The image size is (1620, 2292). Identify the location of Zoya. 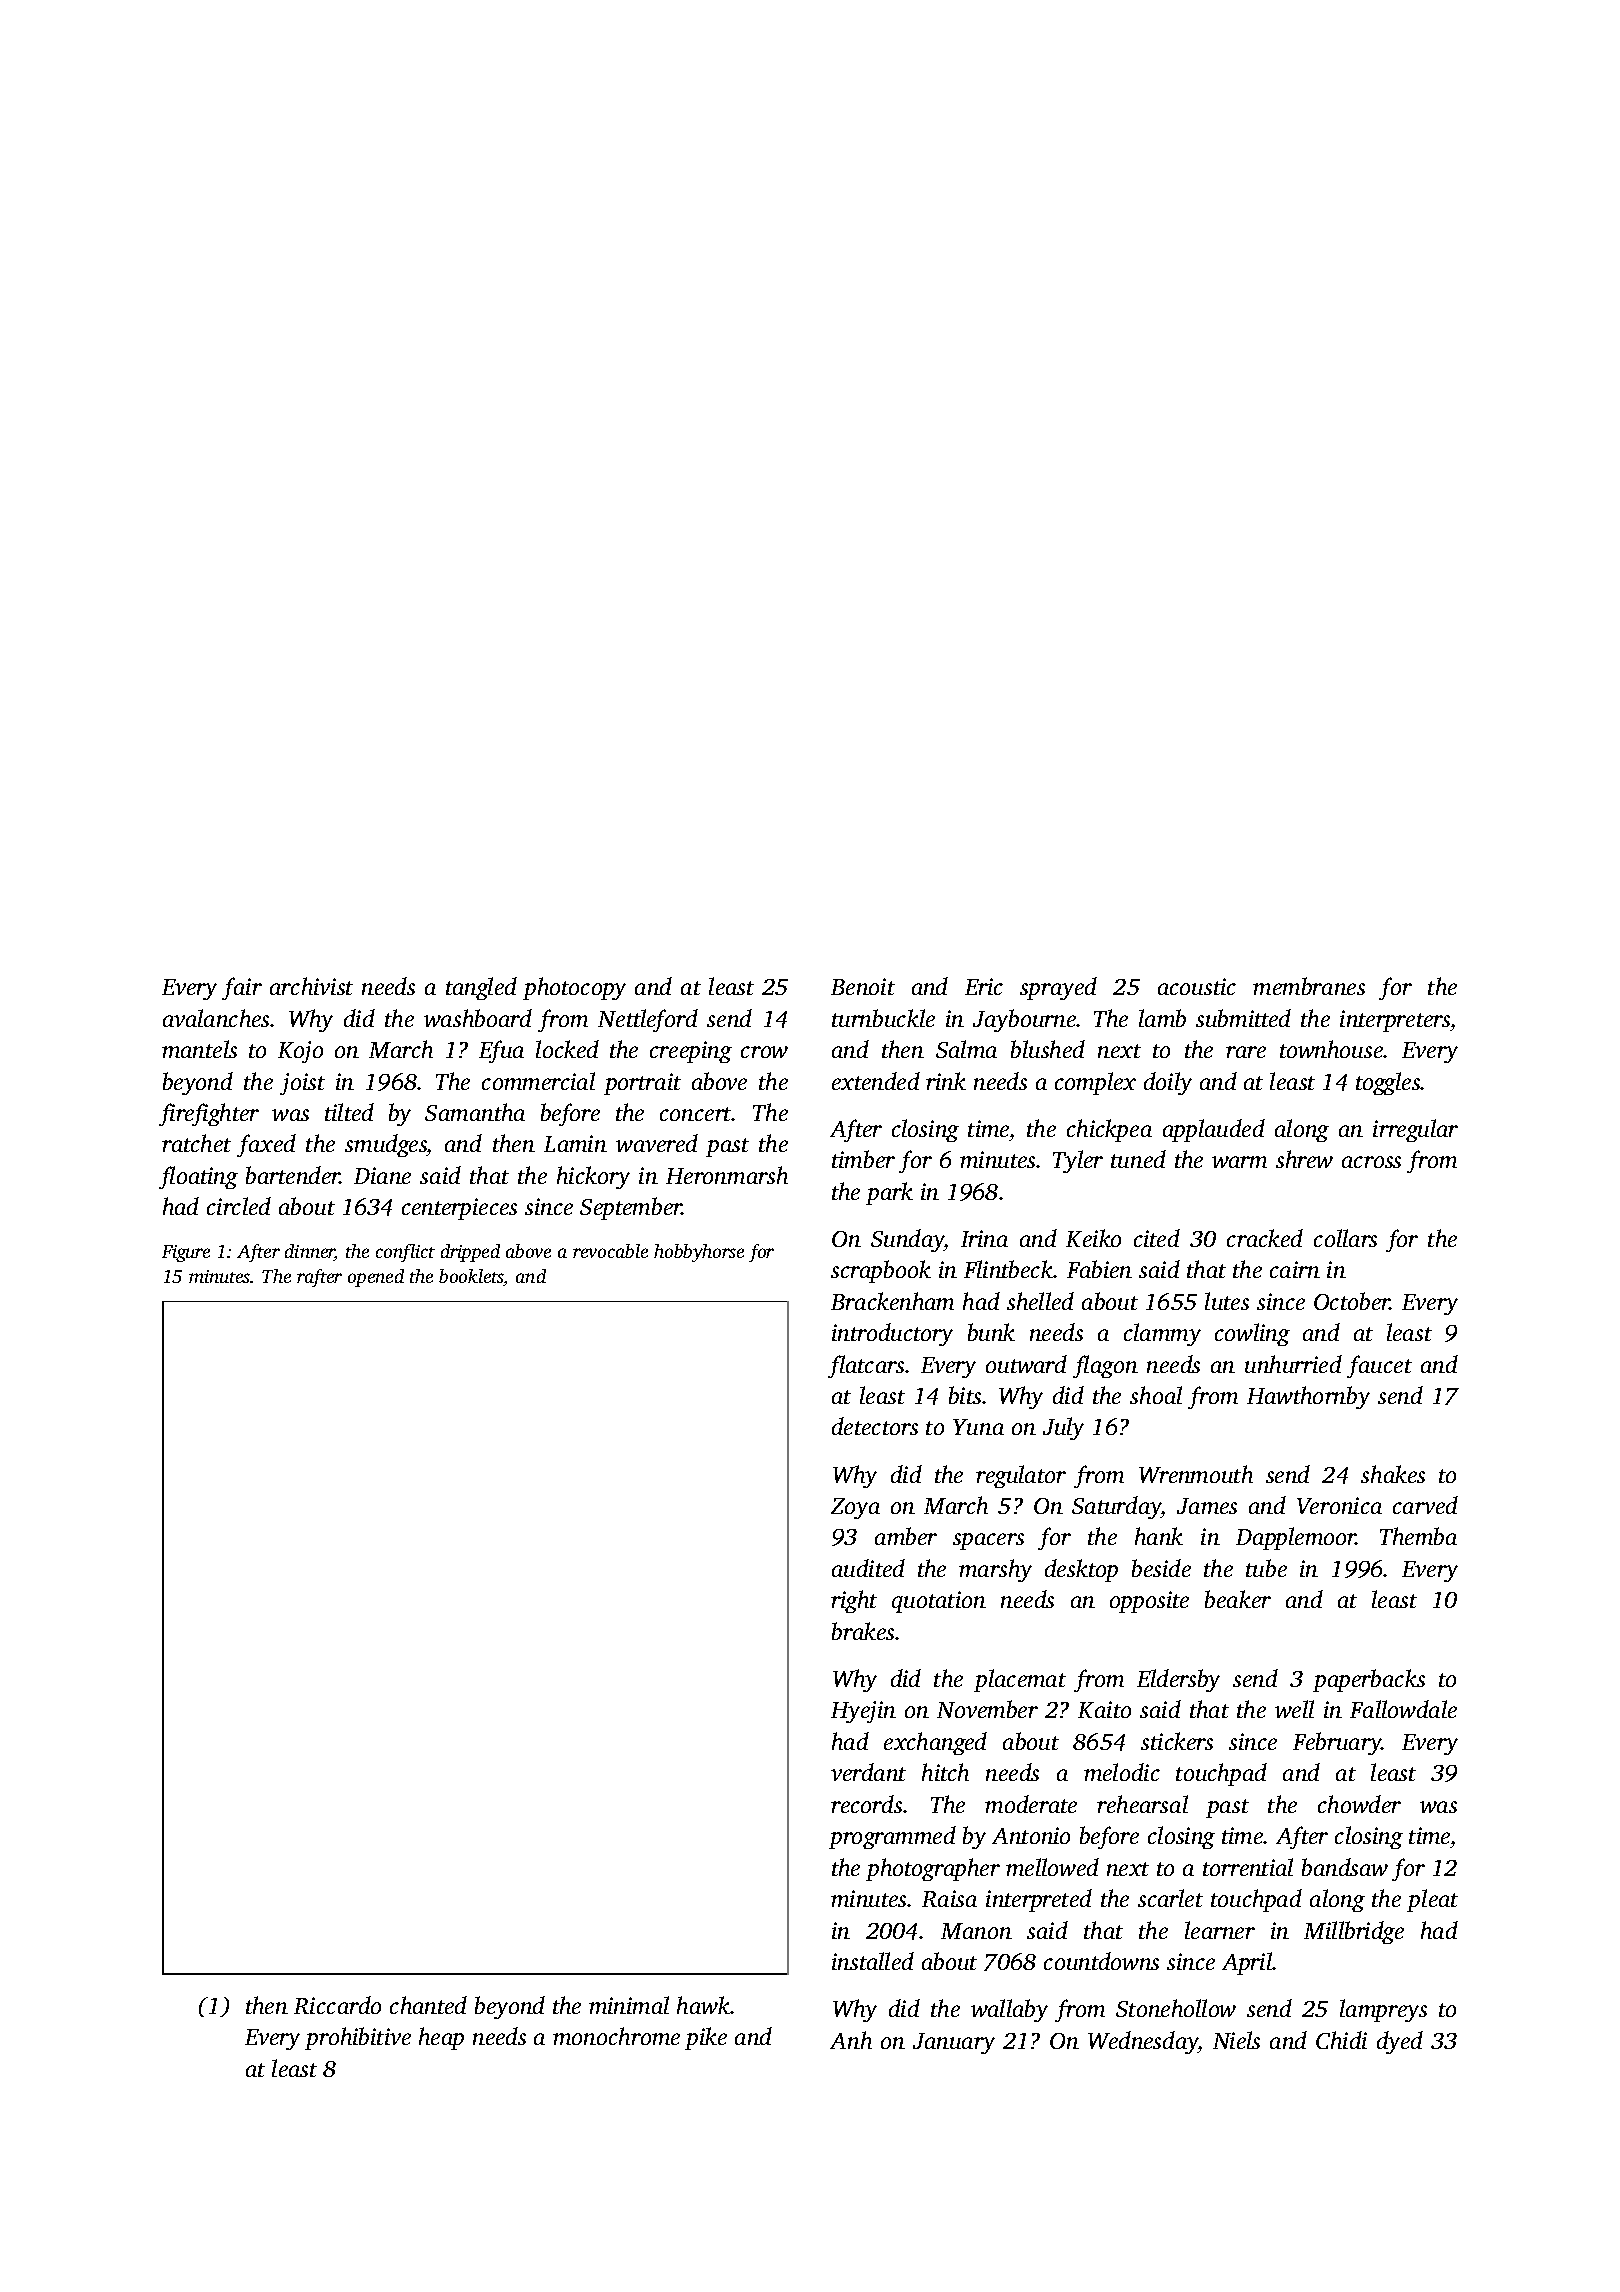
(855, 1508).
